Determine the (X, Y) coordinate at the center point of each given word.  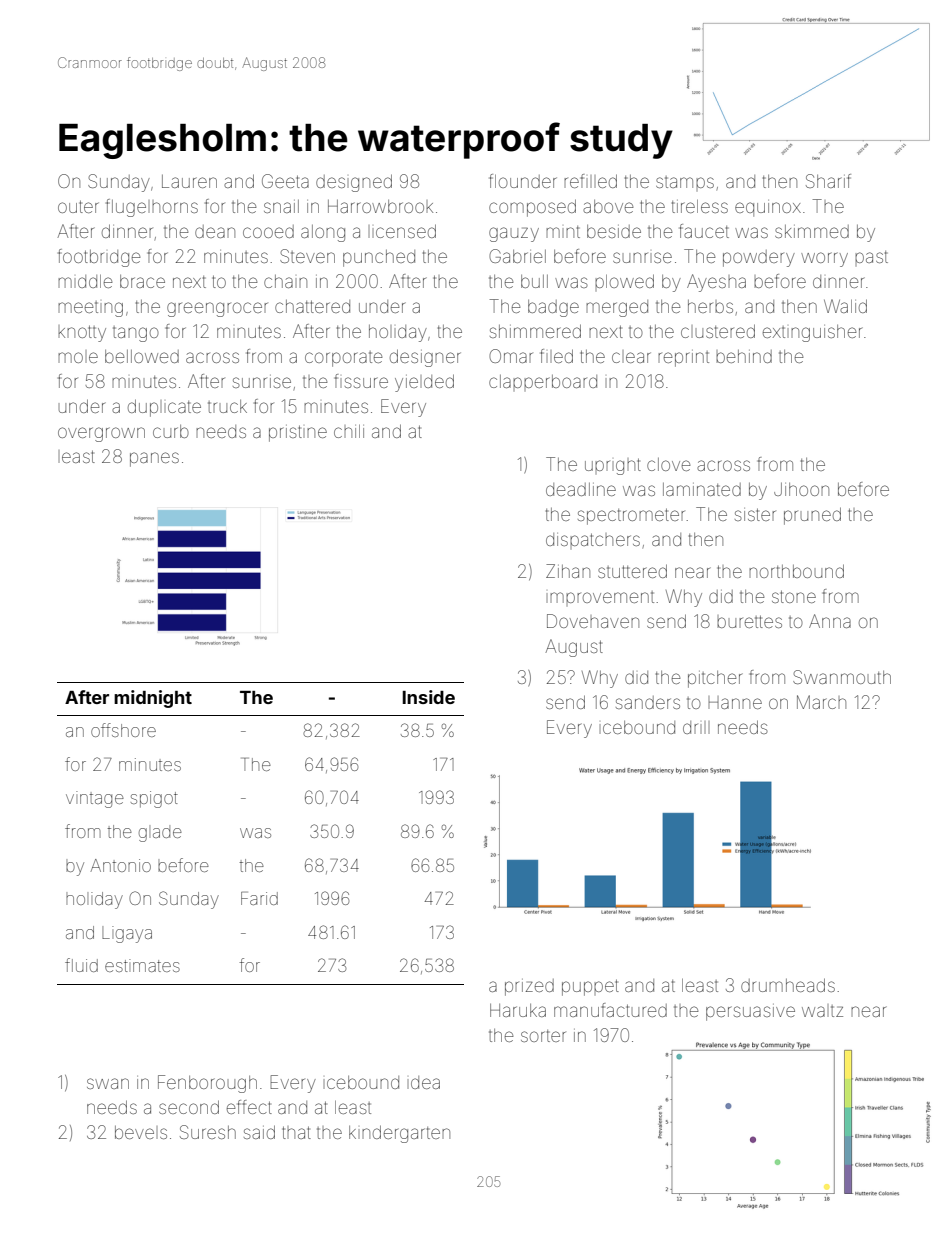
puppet (590, 987)
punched (379, 258)
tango (136, 334)
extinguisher (813, 333)
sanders (648, 702)
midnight (153, 699)
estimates (142, 965)
